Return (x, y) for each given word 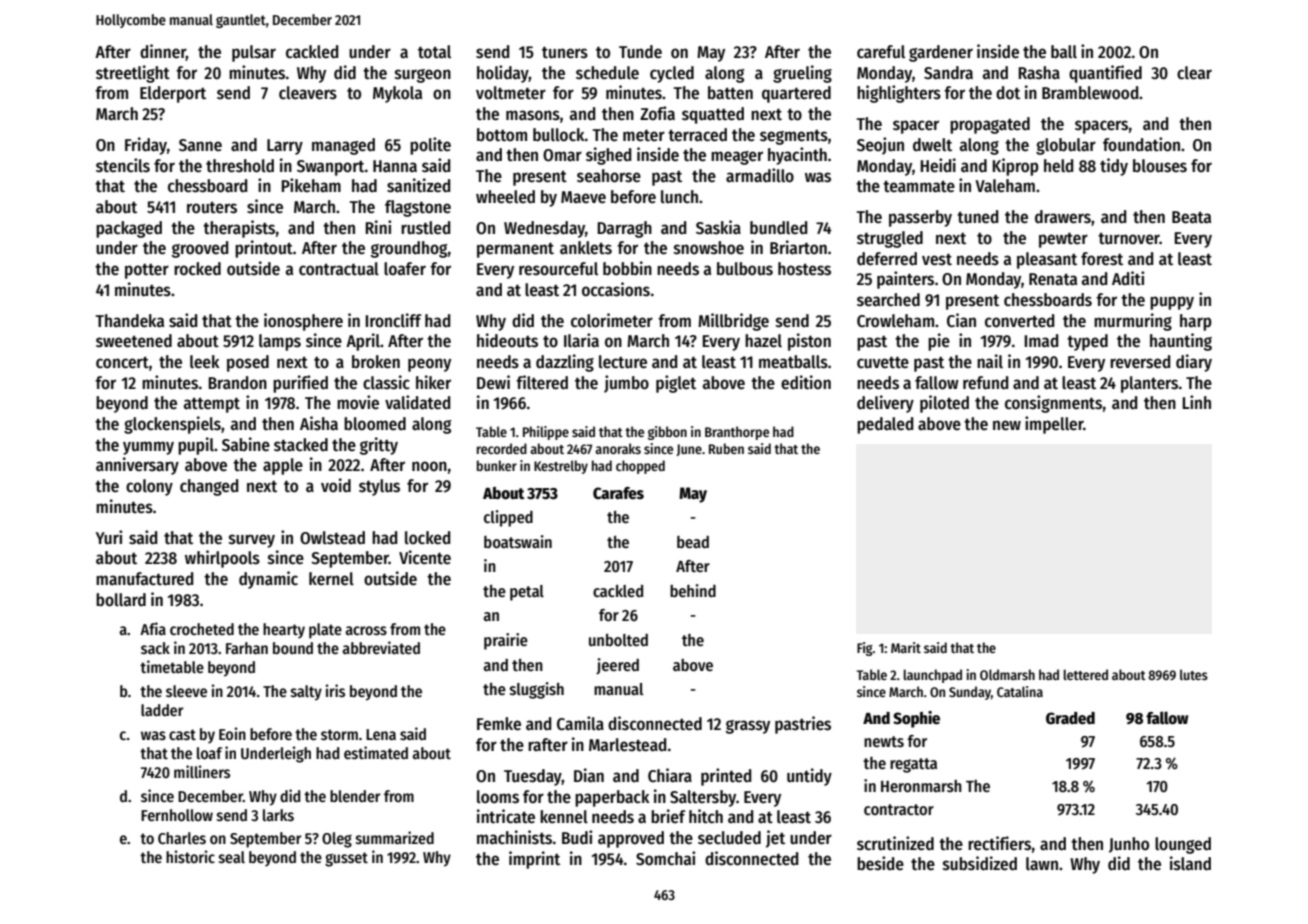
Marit (906, 647)
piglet (676, 384)
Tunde (640, 52)
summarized (395, 838)
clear (1194, 73)
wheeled (505, 197)
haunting (1181, 342)
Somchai (665, 858)
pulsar (254, 53)
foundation (1141, 144)
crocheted (202, 629)
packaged (129, 229)
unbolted (618, 640)
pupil (196, 446)
